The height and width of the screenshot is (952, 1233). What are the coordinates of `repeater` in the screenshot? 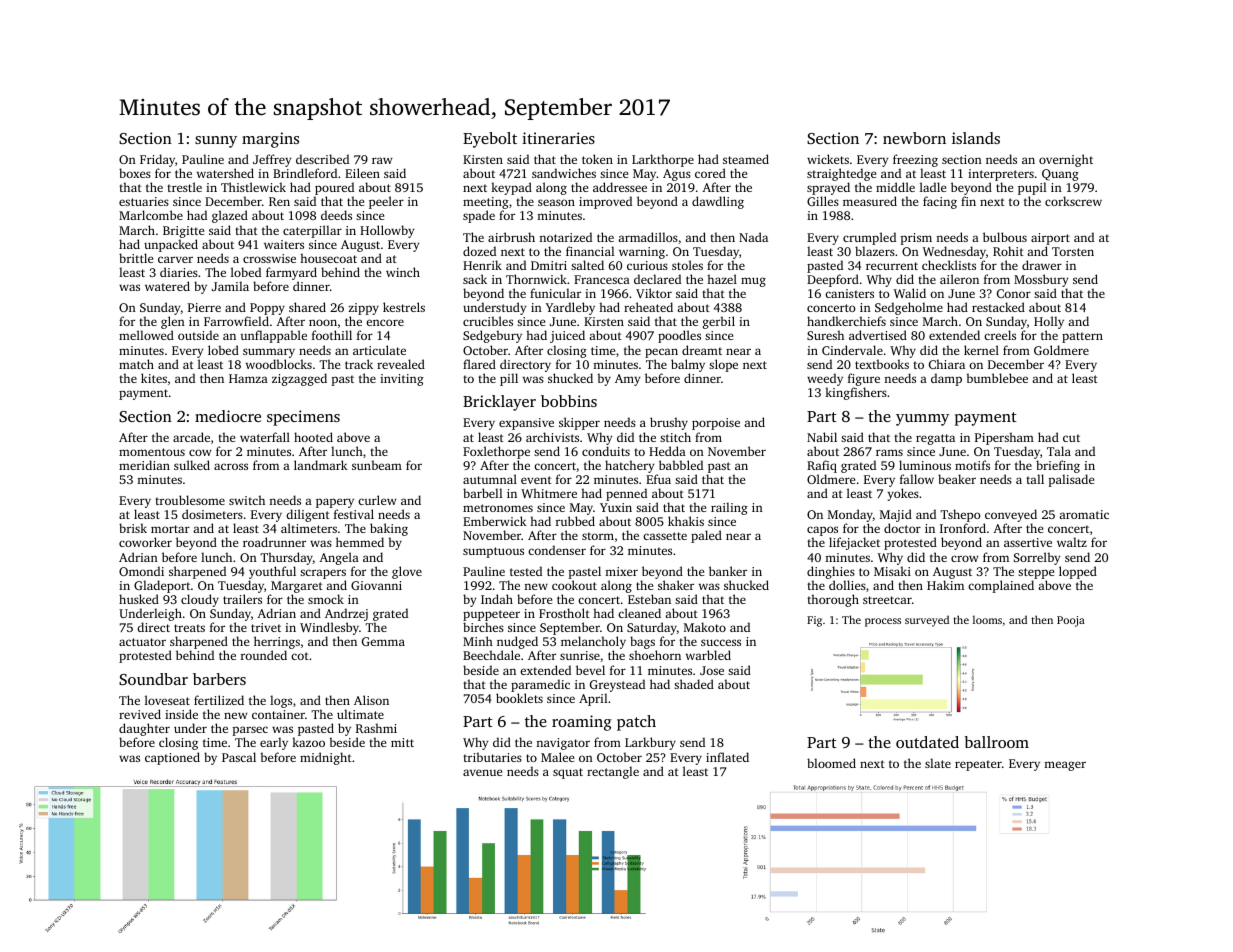 It's located at (978, 765).
